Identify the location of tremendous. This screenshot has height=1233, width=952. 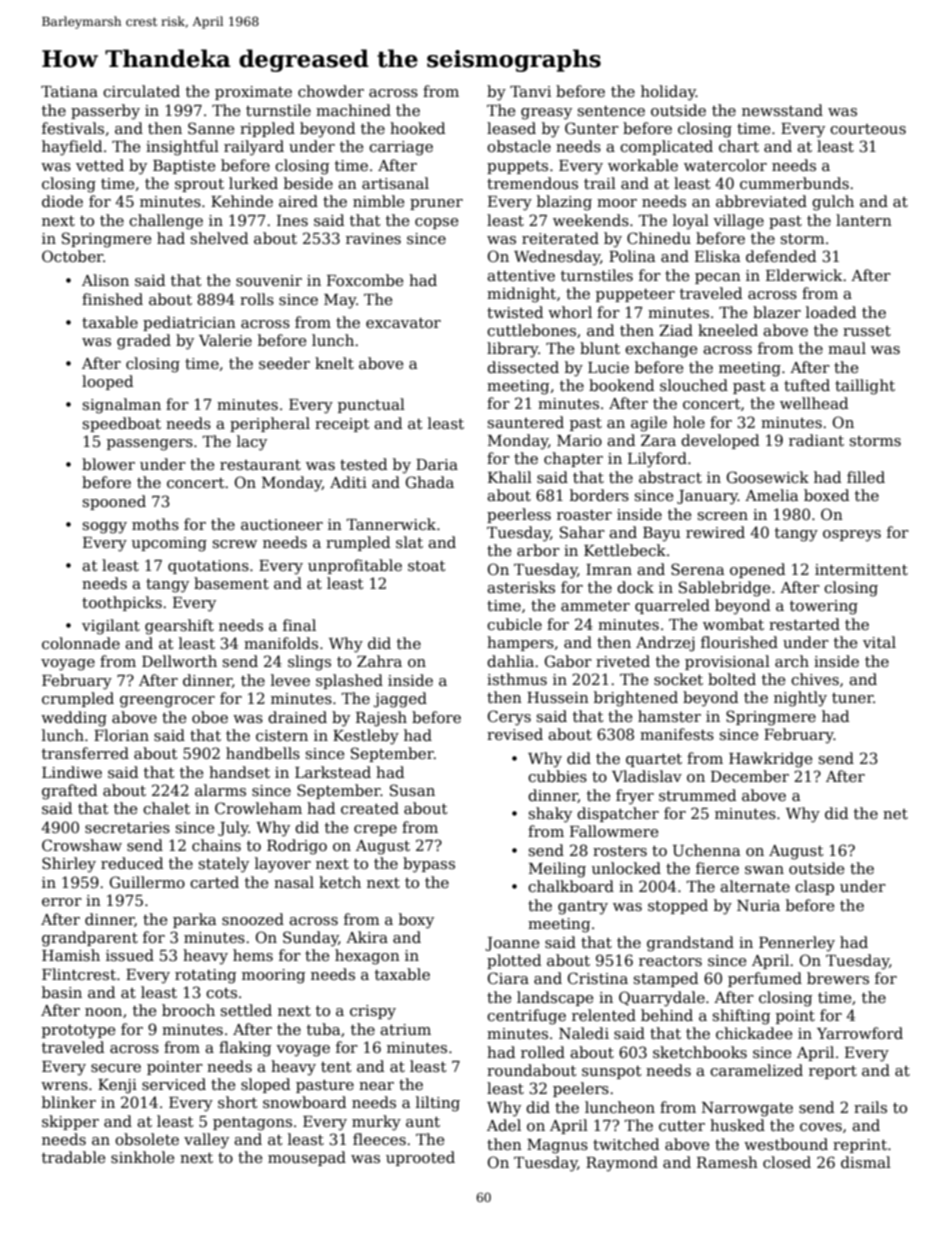
(532, 183).
